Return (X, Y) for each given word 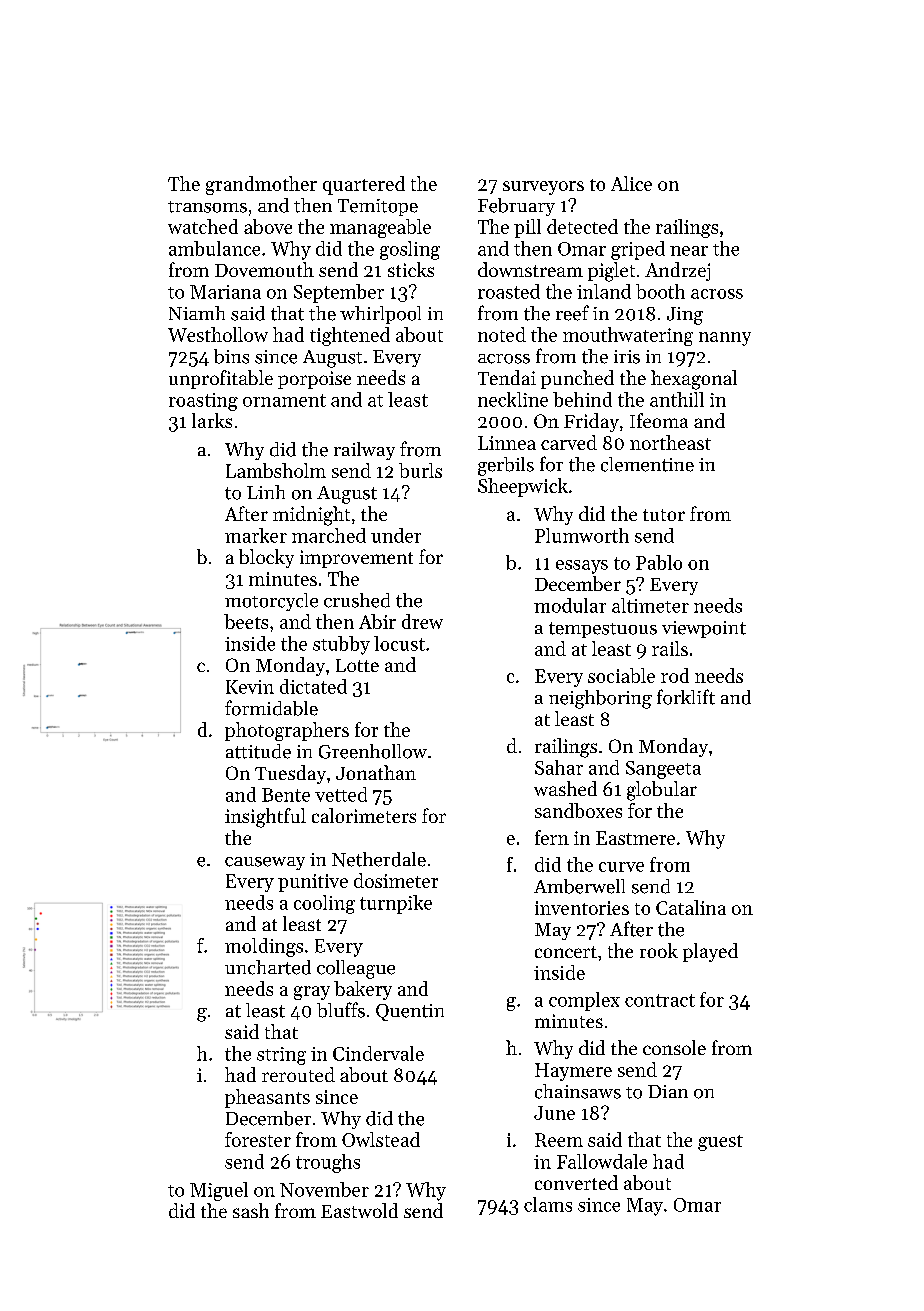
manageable (380, 228)
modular (570, 605)
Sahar (559, 767)
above (268, 226)
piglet (611, 272)
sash (251, 1210)
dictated (313, 686)
